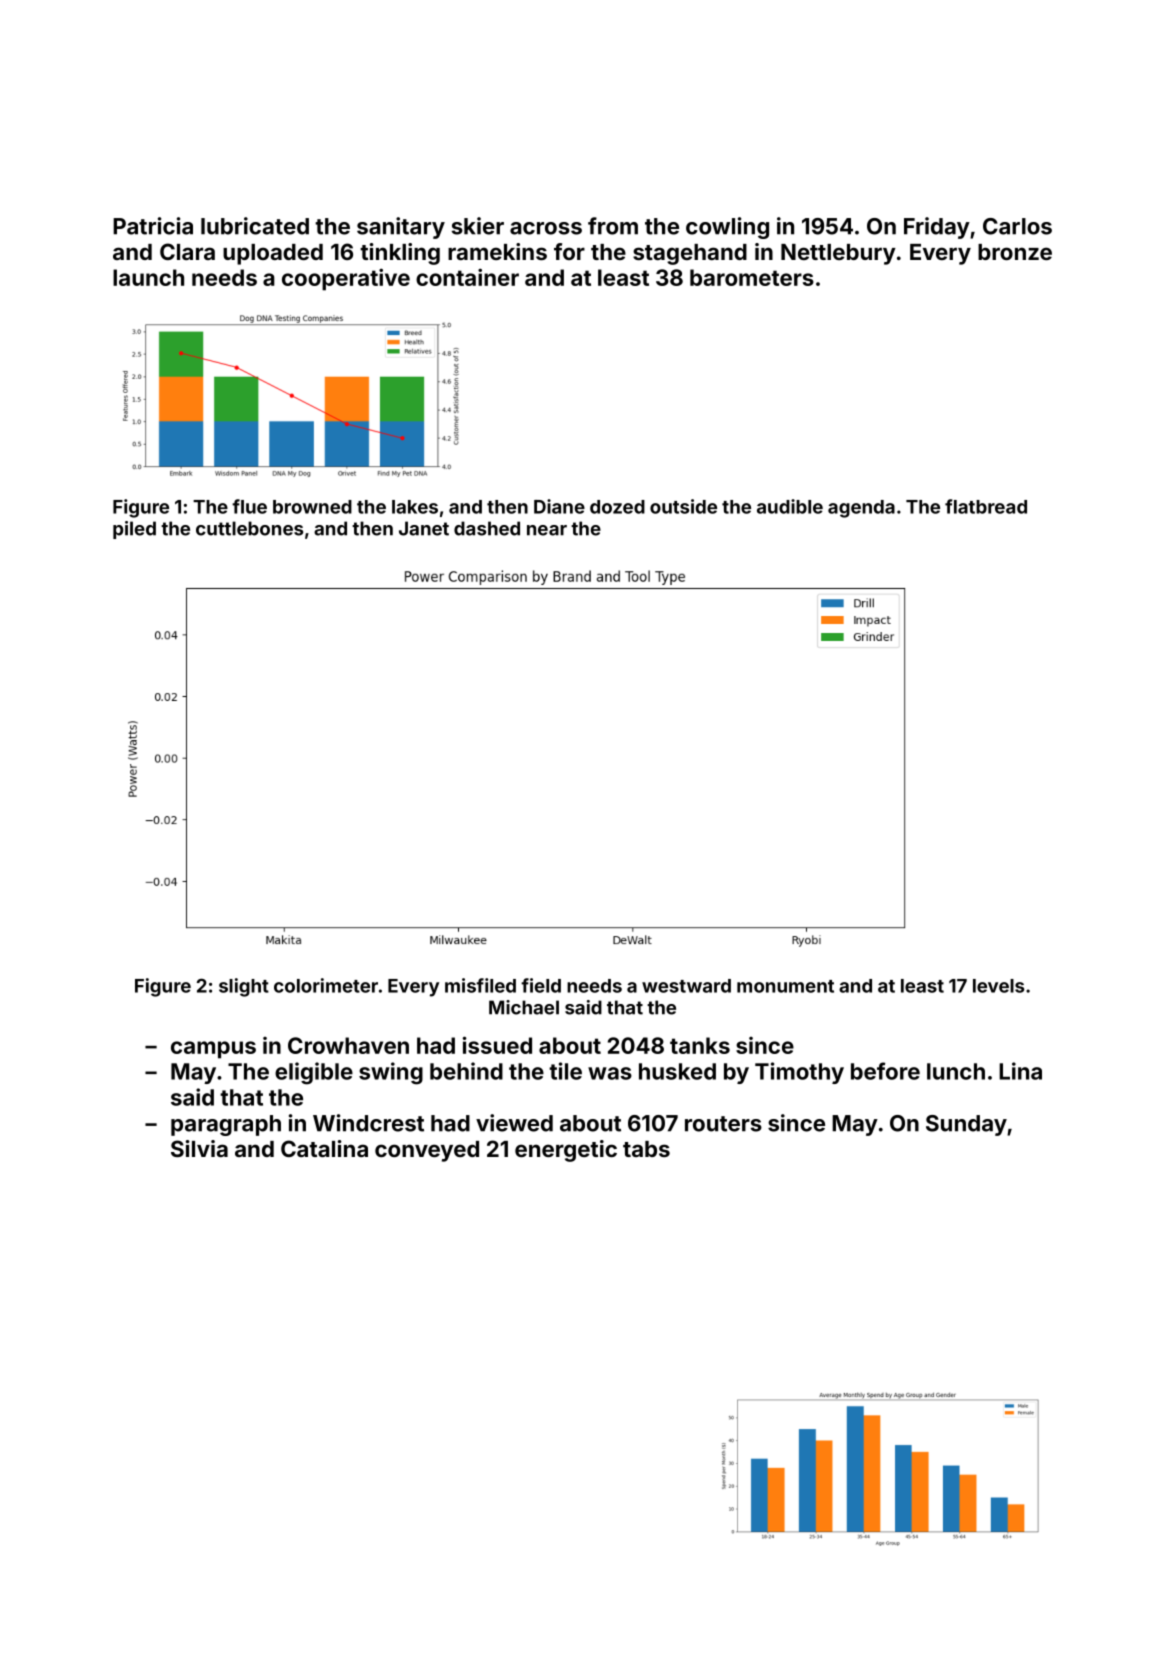 The height and width of the screenshot is (1654, 1165). What do you see at coordinates (986, 506) in the screenshot?
I see `flatbread` at bounding box center [986, 506].
